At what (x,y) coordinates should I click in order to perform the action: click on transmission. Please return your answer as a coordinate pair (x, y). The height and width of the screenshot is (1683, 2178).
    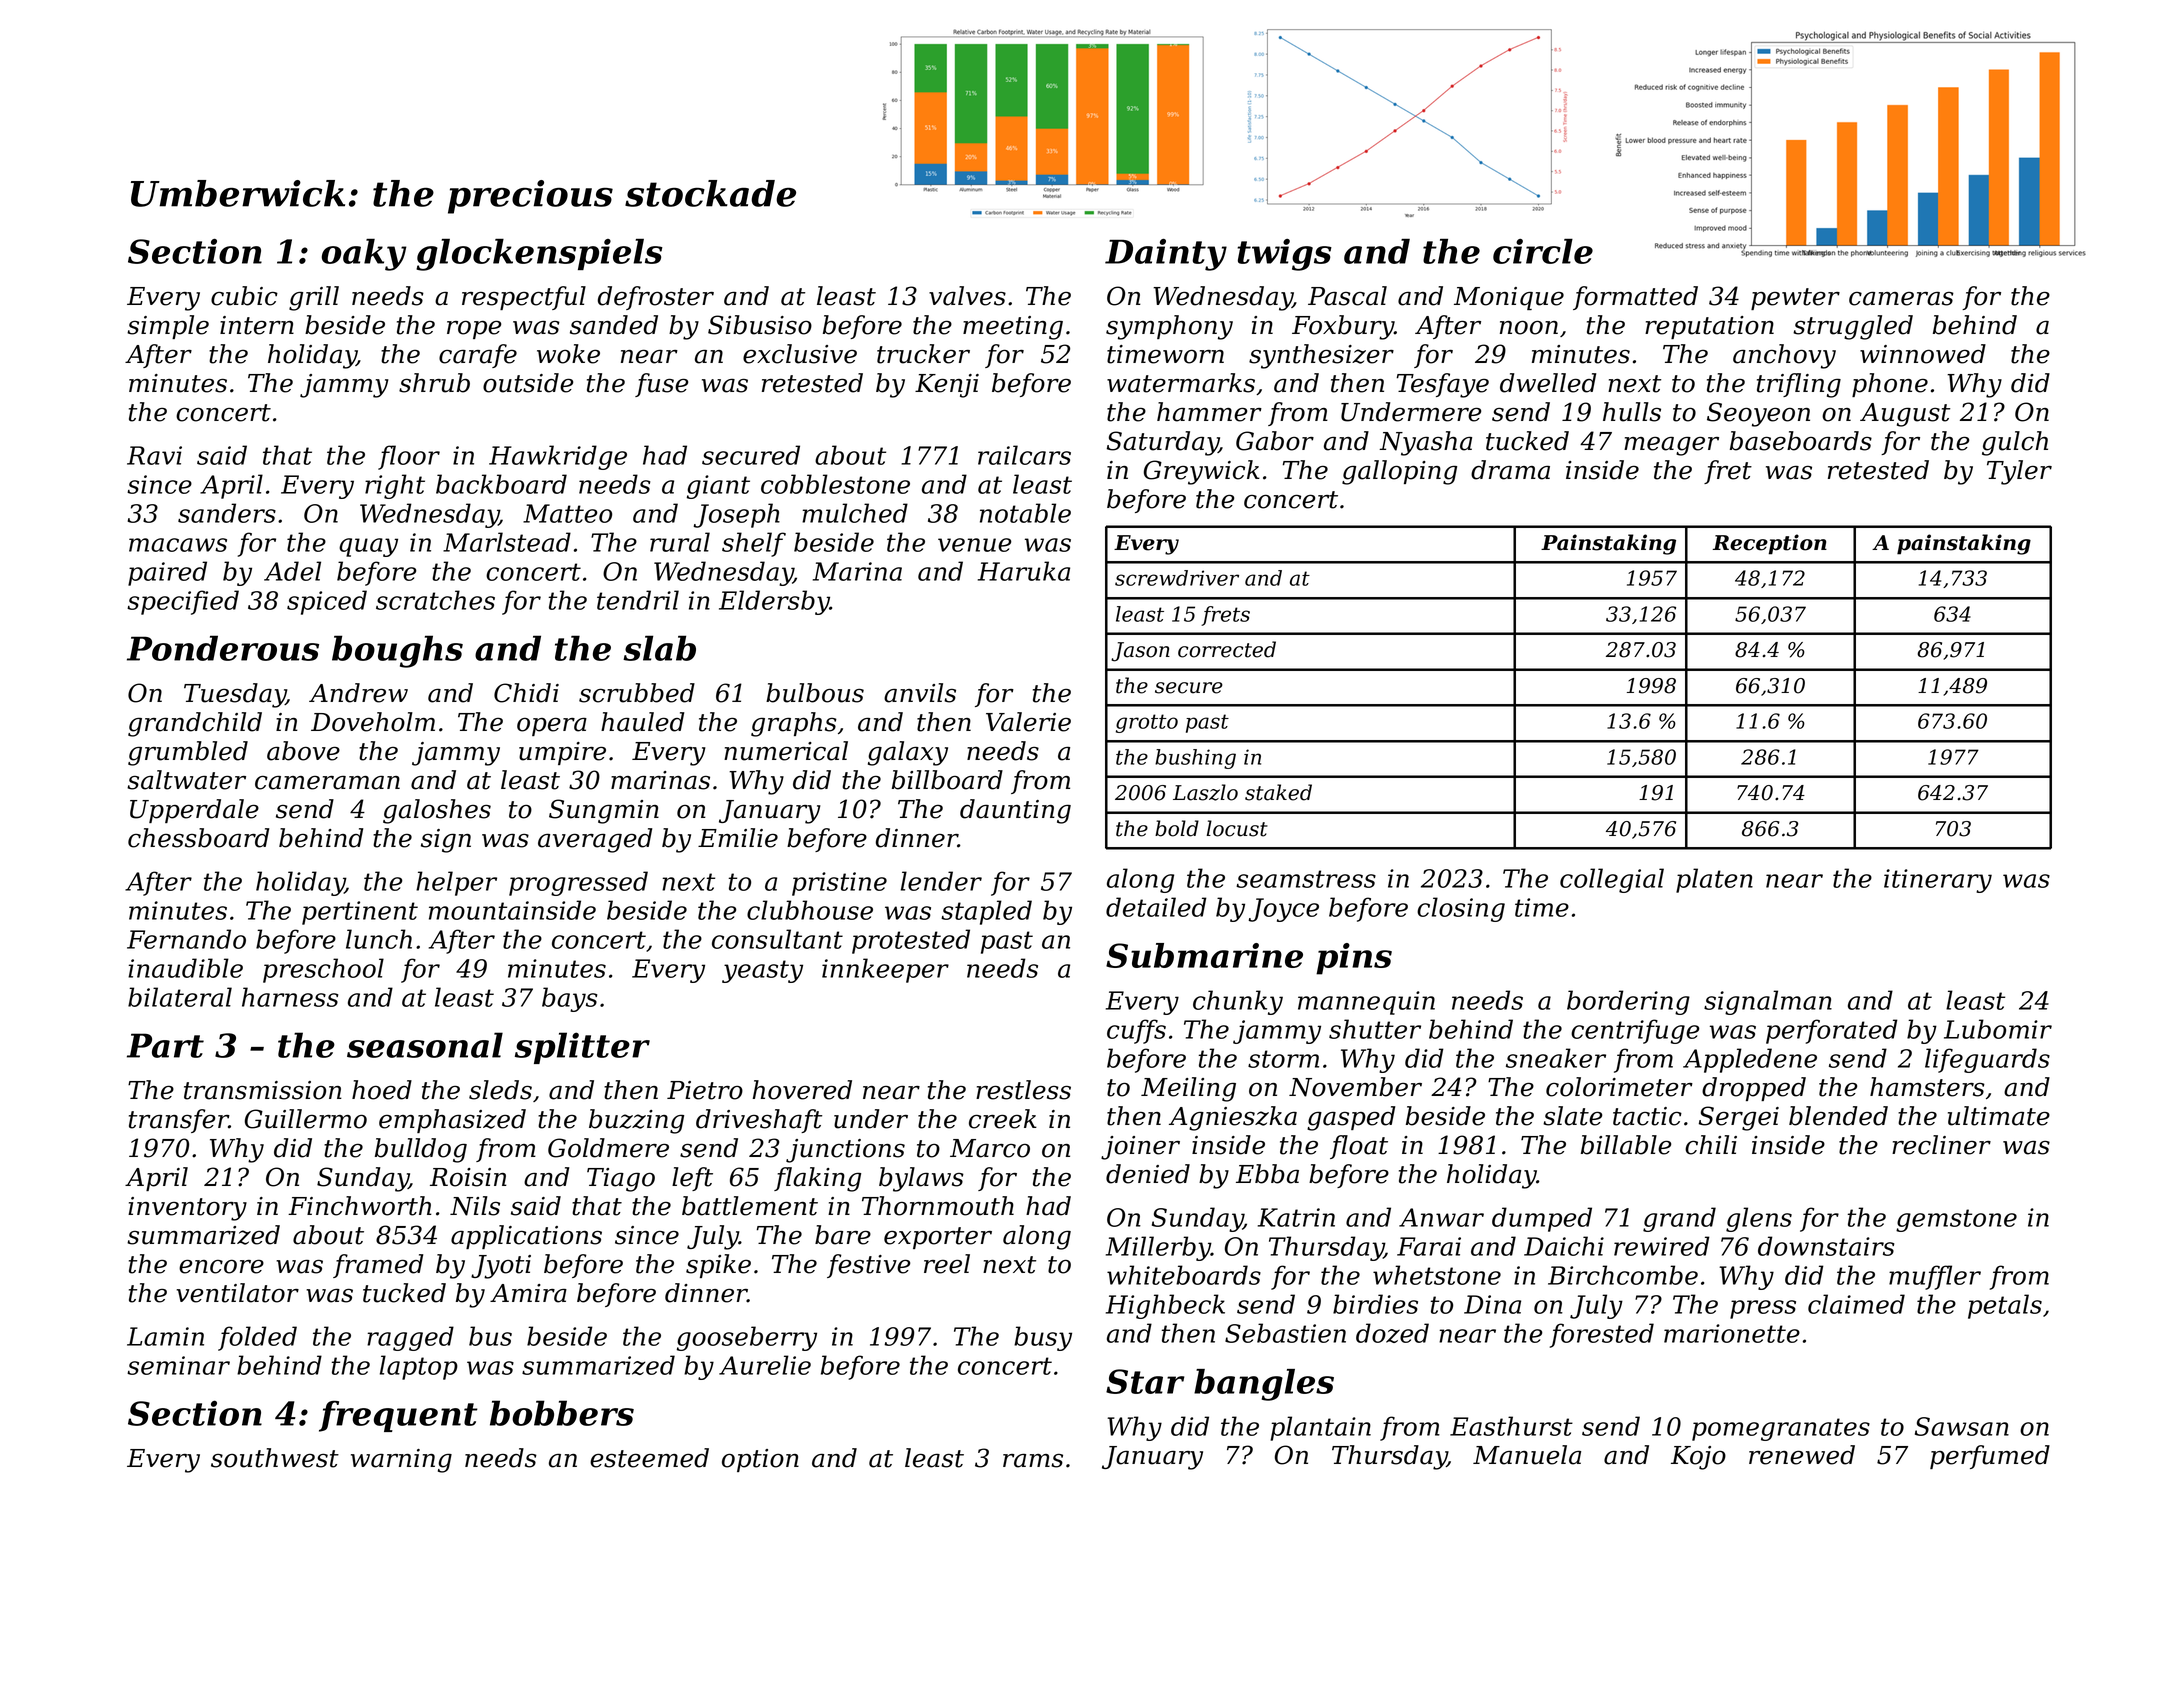
    Looking at the image, I should click on (263, 1090).
